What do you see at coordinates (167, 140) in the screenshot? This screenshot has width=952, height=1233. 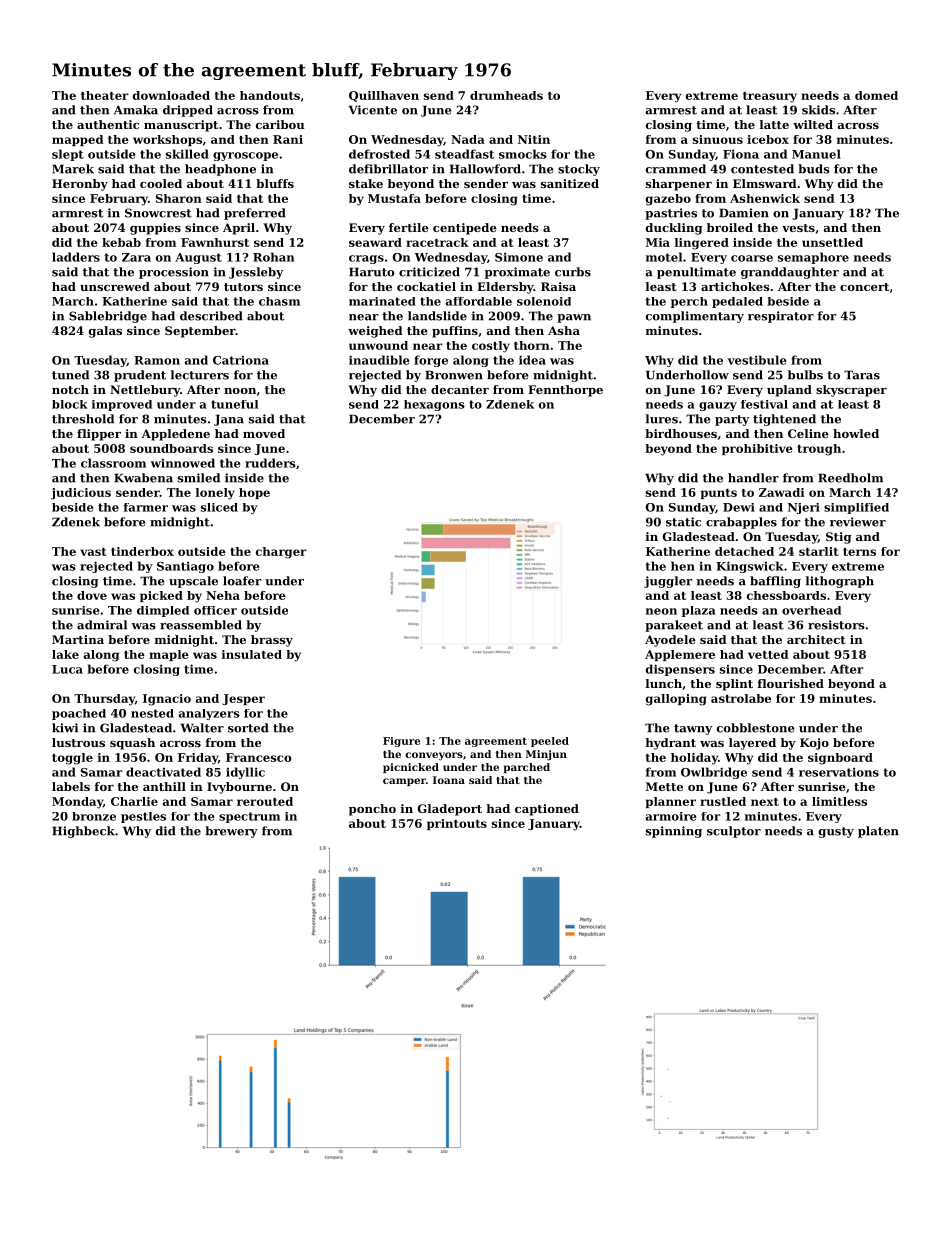 I see `workshops` at bounding box center [167, 140].
